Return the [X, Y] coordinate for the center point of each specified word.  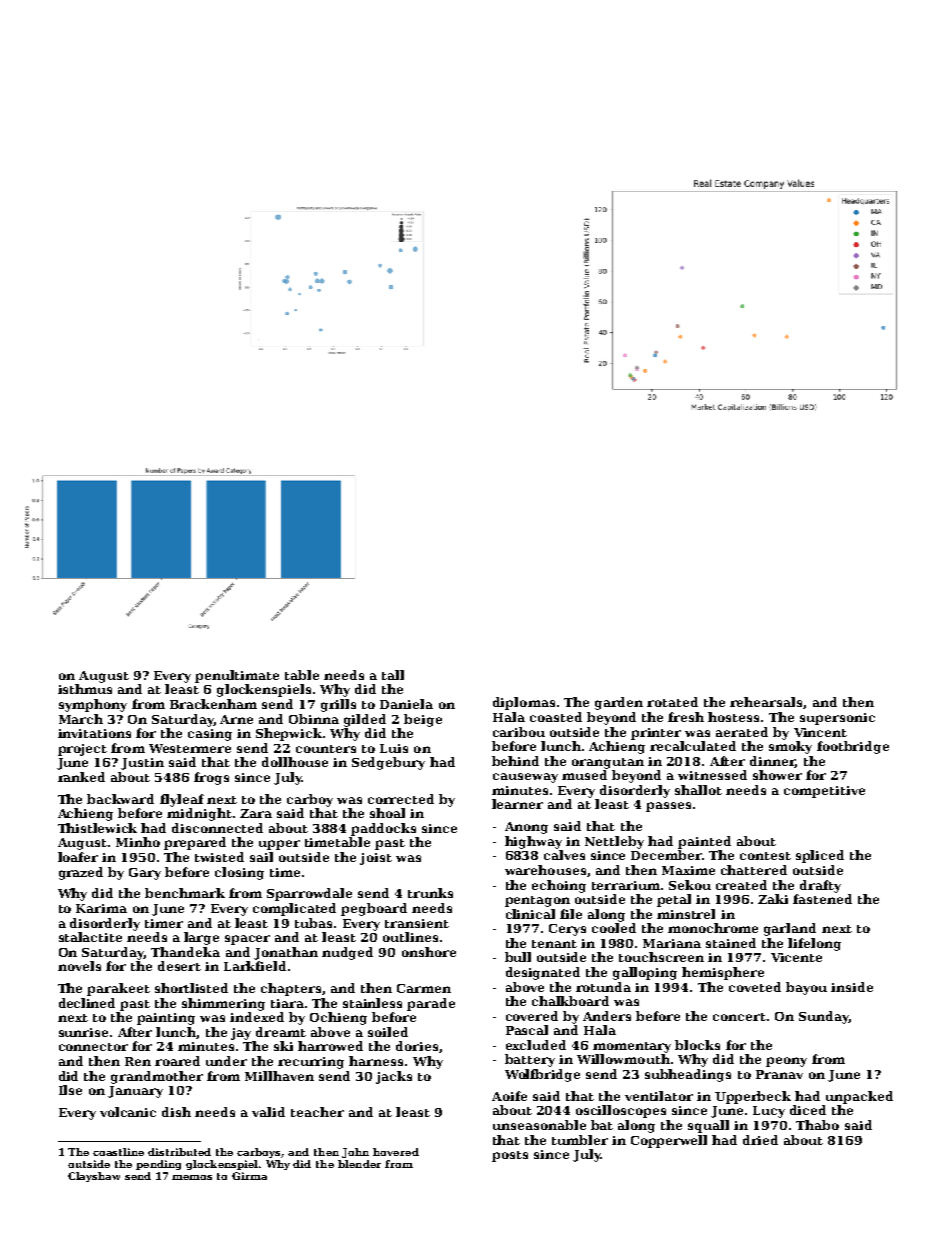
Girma [249, 1176]
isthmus [85, 689]
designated [543, 973]
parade [431, 1004]
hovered [396, 1152]
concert [739, 1017]
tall [393, 675]
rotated [672, 702]
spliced [820, 856]
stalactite [90, 937]
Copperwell [669, 1141]
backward [120, 799]
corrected [401, 799]
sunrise [83, 1032]
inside [852, 987]
